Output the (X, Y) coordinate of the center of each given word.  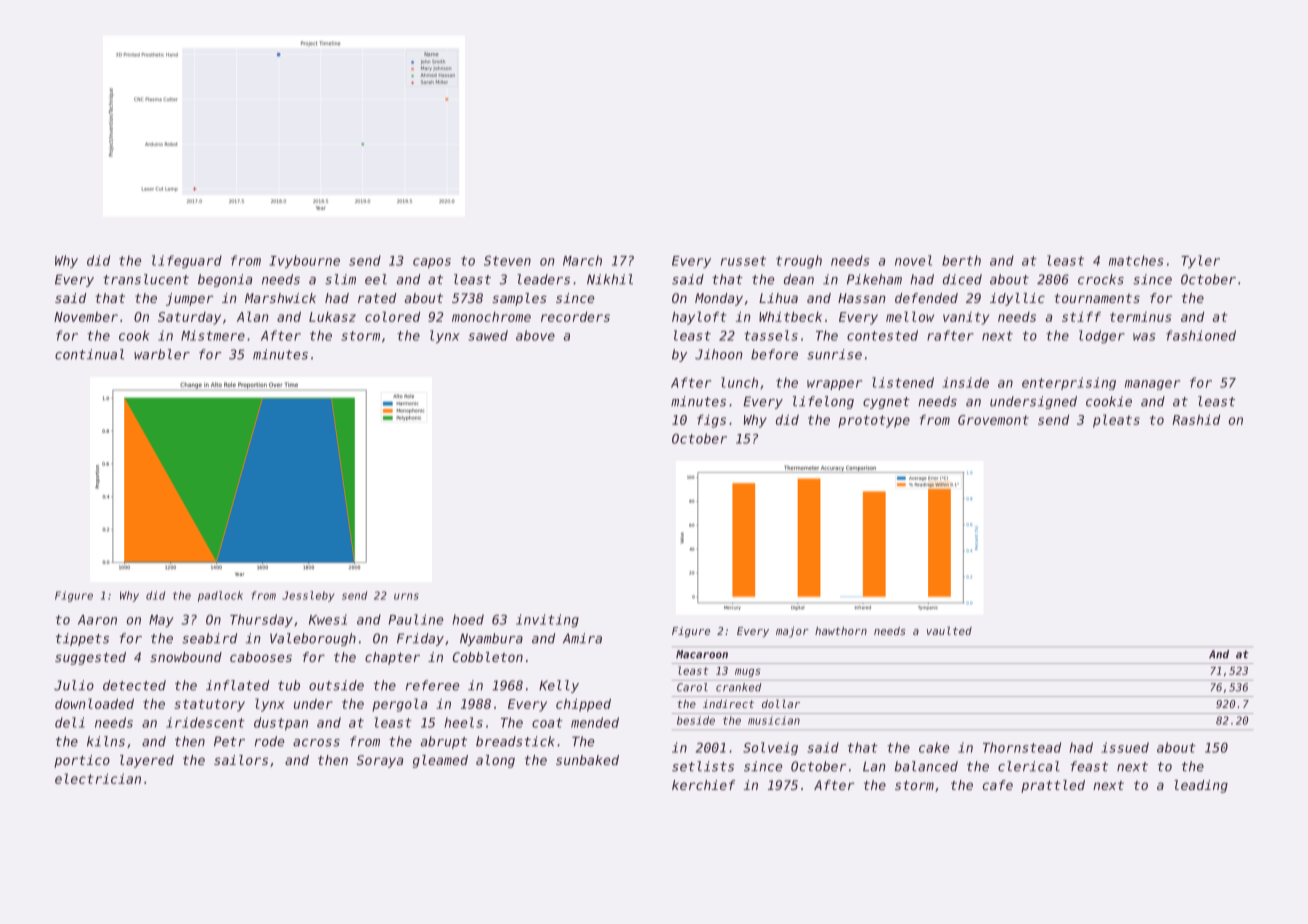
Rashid (1196, 419)
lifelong (823, 402)
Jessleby (308, 596)
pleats (1116, 421)
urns (406, 596)
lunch (739, 382)
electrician (98, 778)
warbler (162, 354)
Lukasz (332, 317)
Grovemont (993, 420)
